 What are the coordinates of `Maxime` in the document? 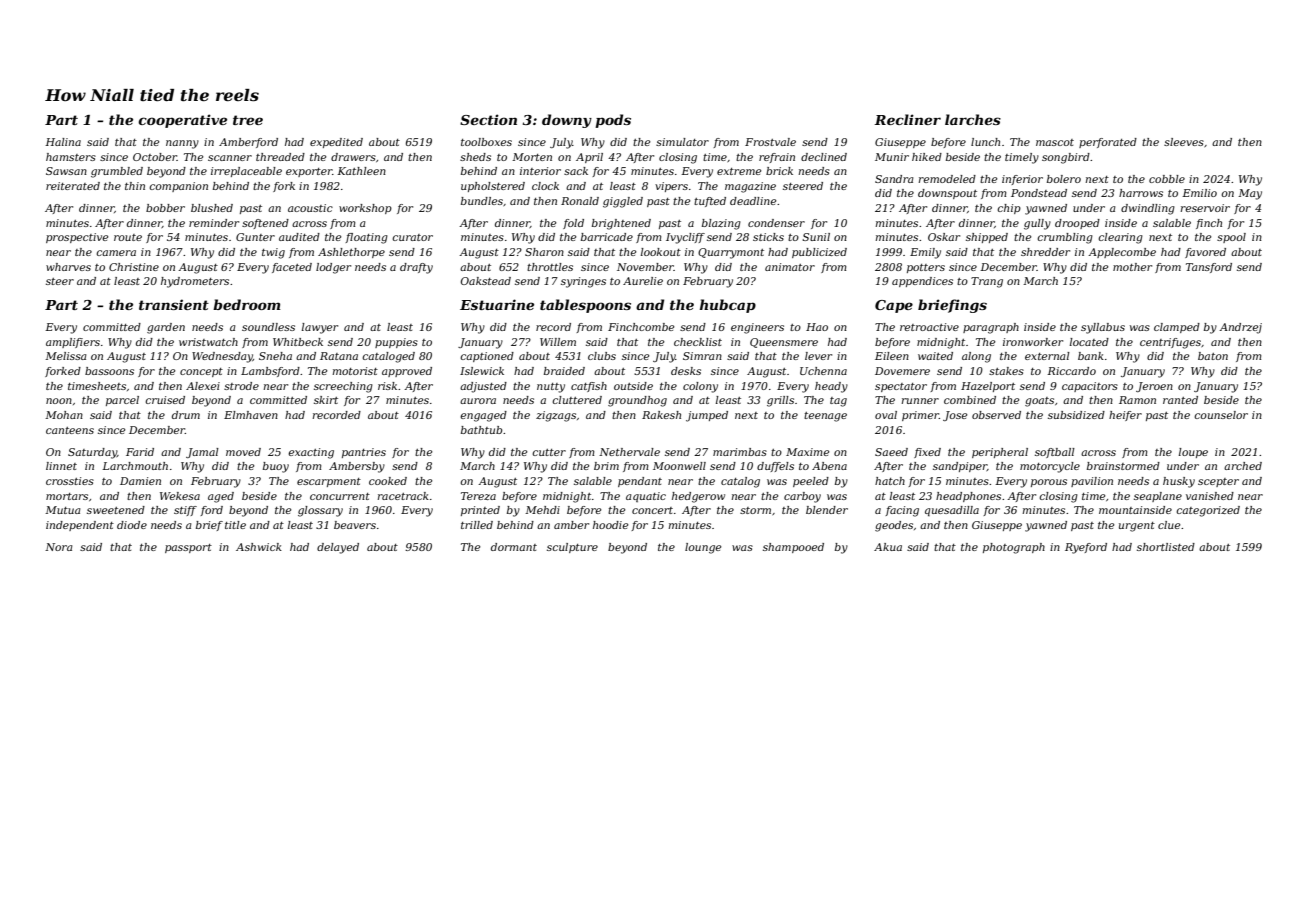 It's located at (807, 452).
